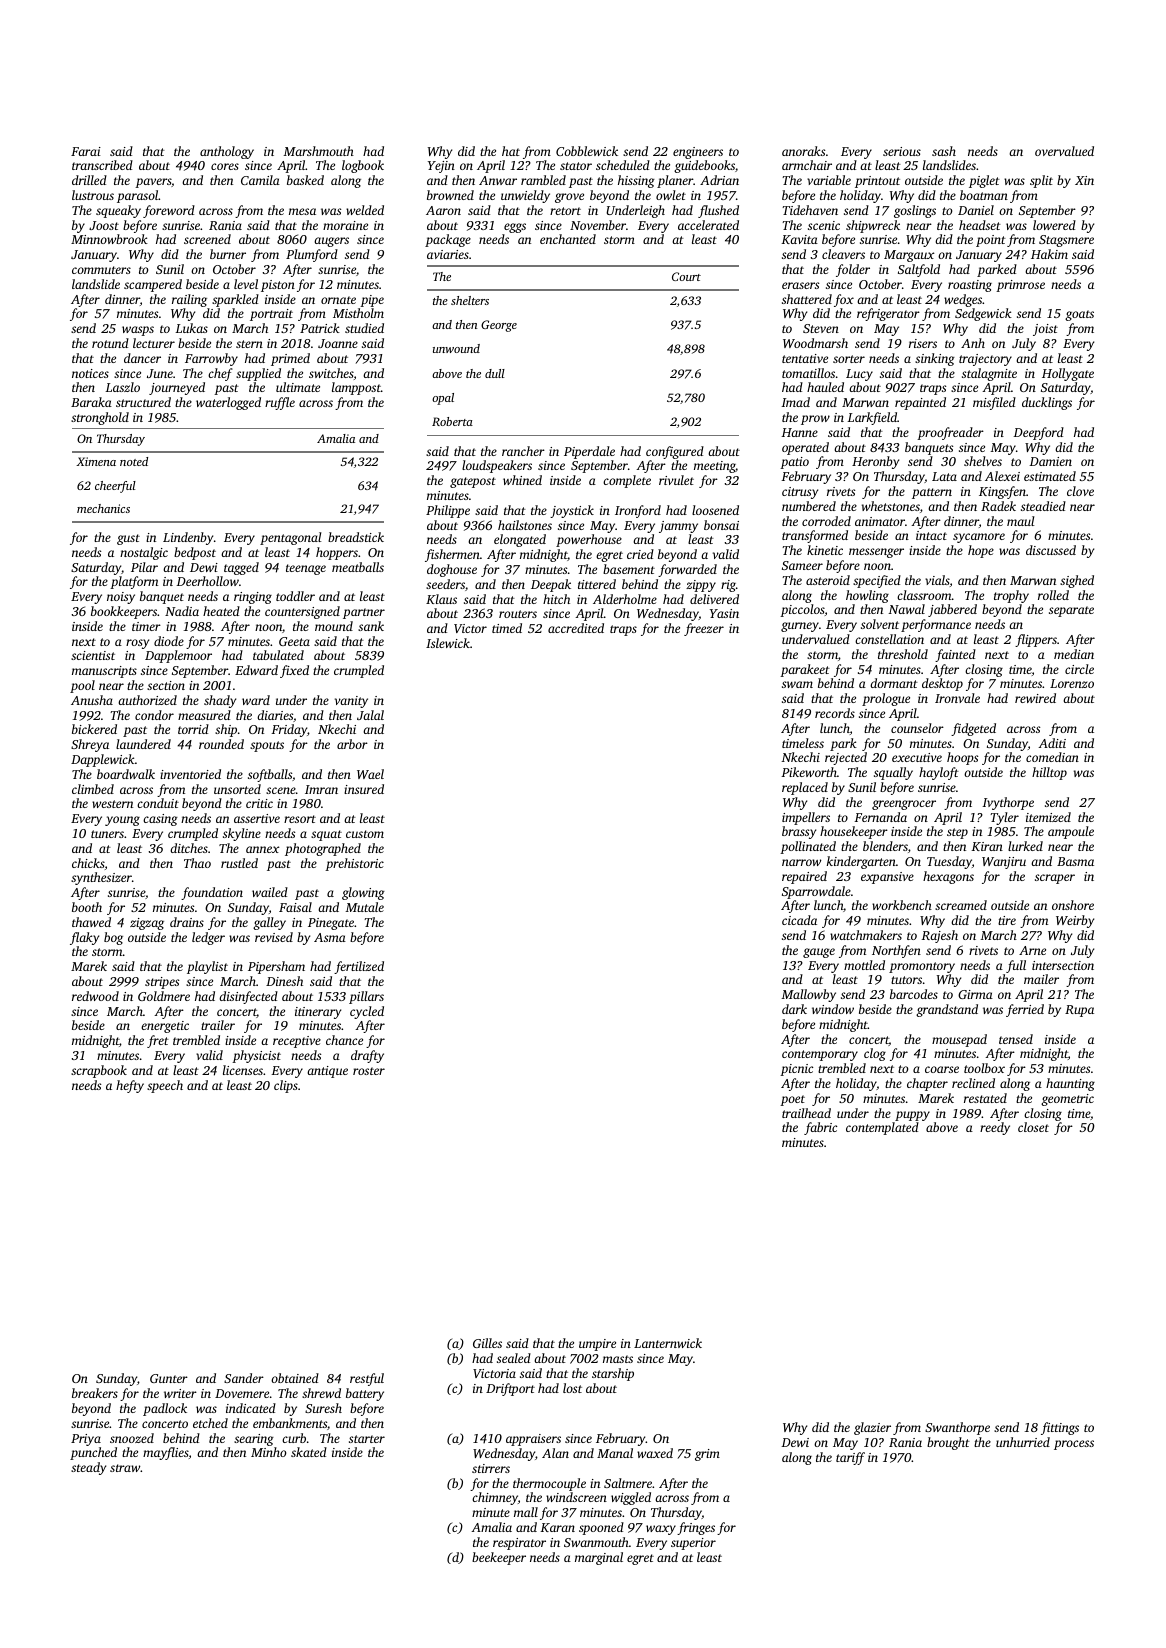  What do you see at coordinates (302, 211) in the screenshot?
I see `mesa` at bounding box center [302, 211].
